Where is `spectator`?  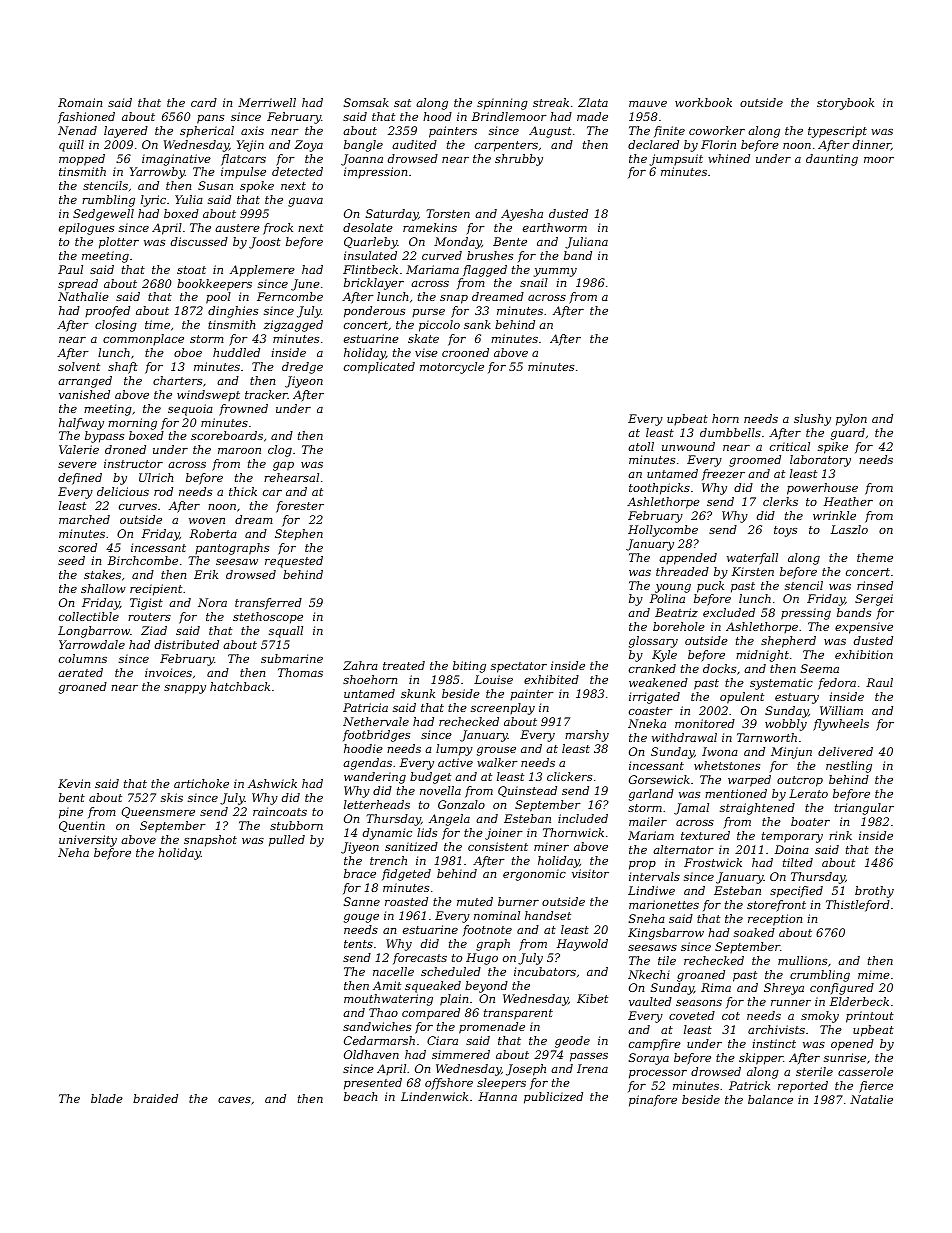
spectator is located at coordinates (519, 667).
